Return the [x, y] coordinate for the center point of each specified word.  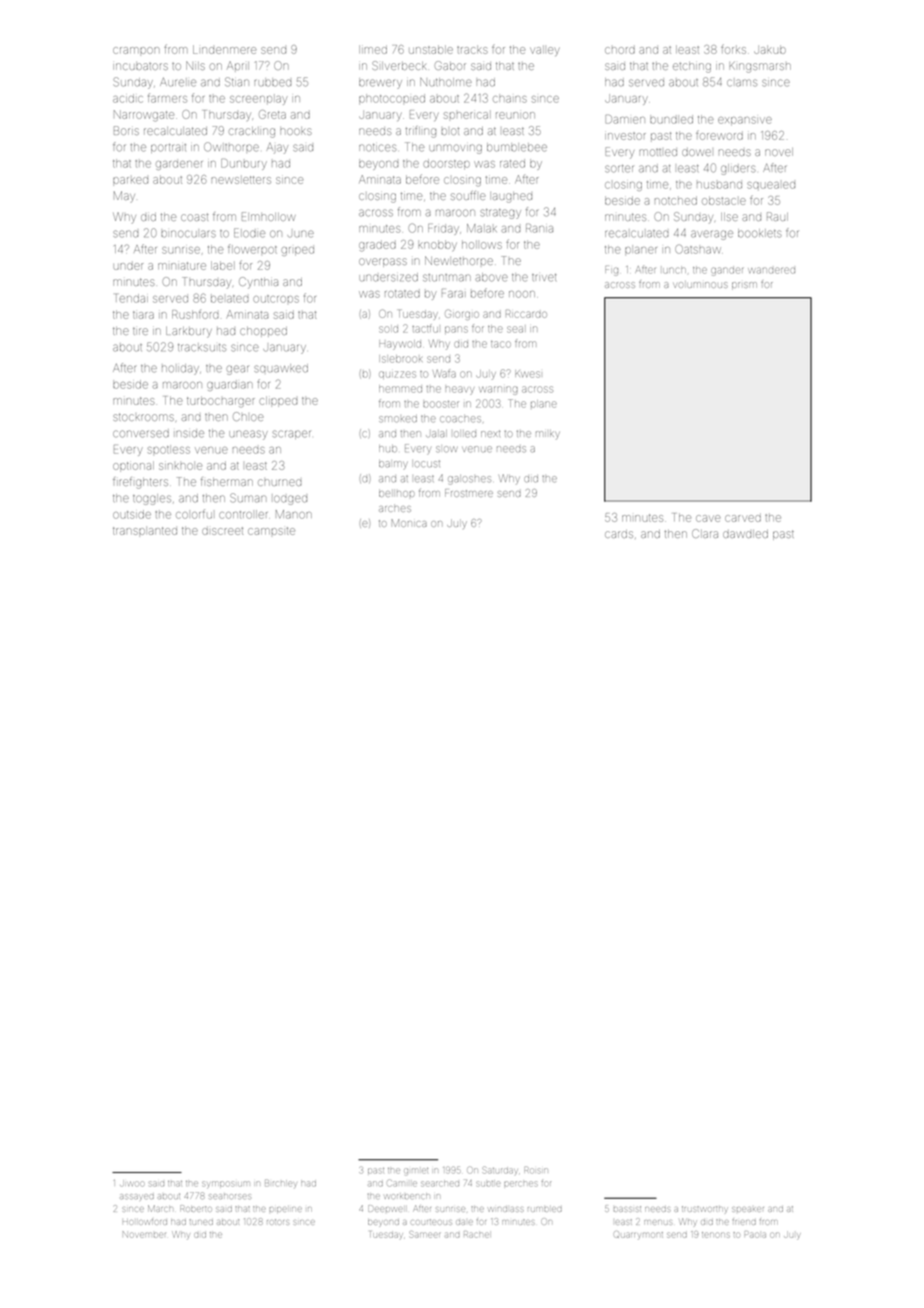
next [490, 433]
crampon [136, 50]
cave [708, 518]
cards [619, 534]
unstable [431, 49]
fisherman [227, 481]
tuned [201, 1222]
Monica [409, 523]
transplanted [145, 531]
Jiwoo [131, 1184]
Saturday [500, 1171]
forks [733, 49]
